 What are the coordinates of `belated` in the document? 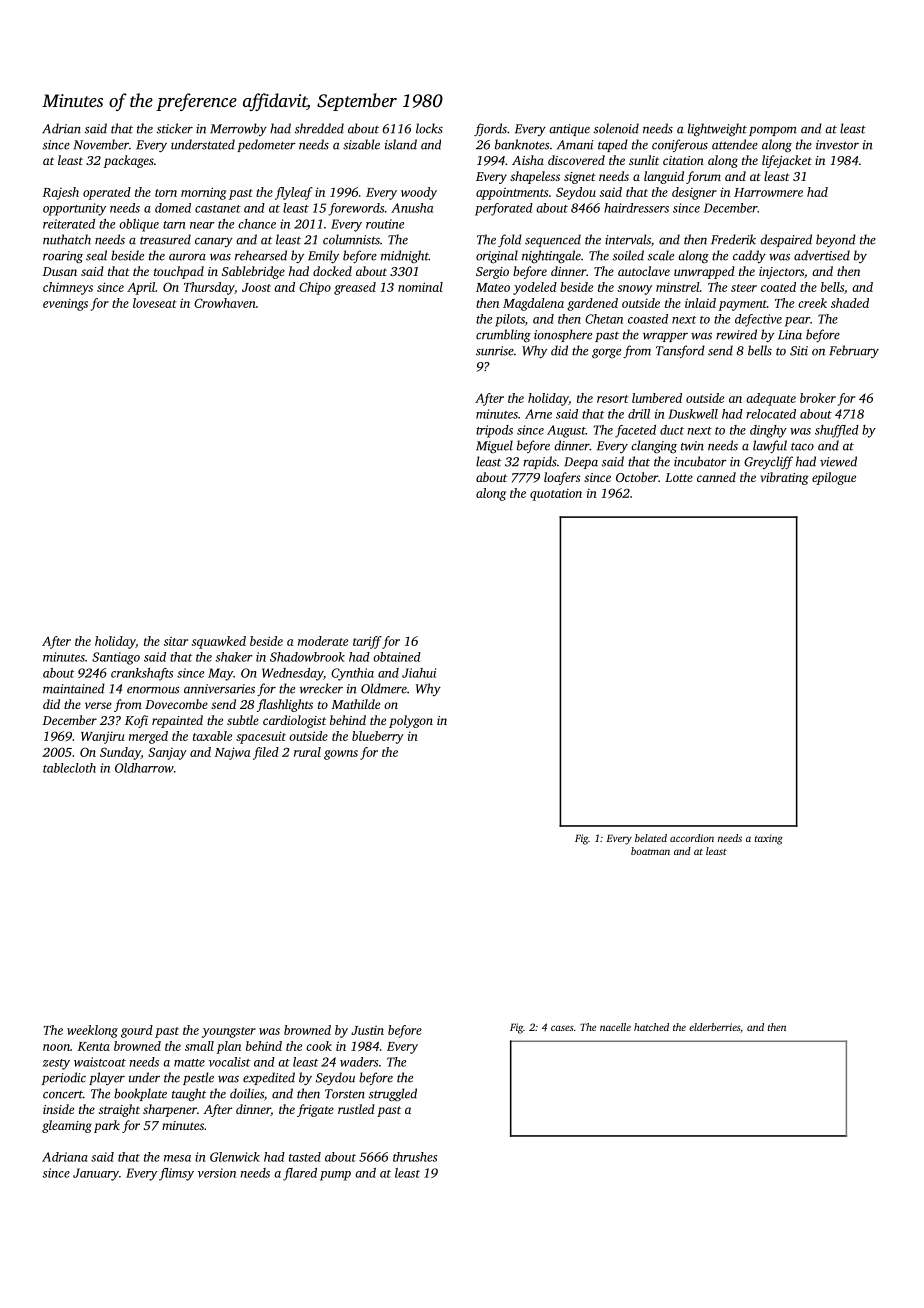 It's located at (651, 838).
